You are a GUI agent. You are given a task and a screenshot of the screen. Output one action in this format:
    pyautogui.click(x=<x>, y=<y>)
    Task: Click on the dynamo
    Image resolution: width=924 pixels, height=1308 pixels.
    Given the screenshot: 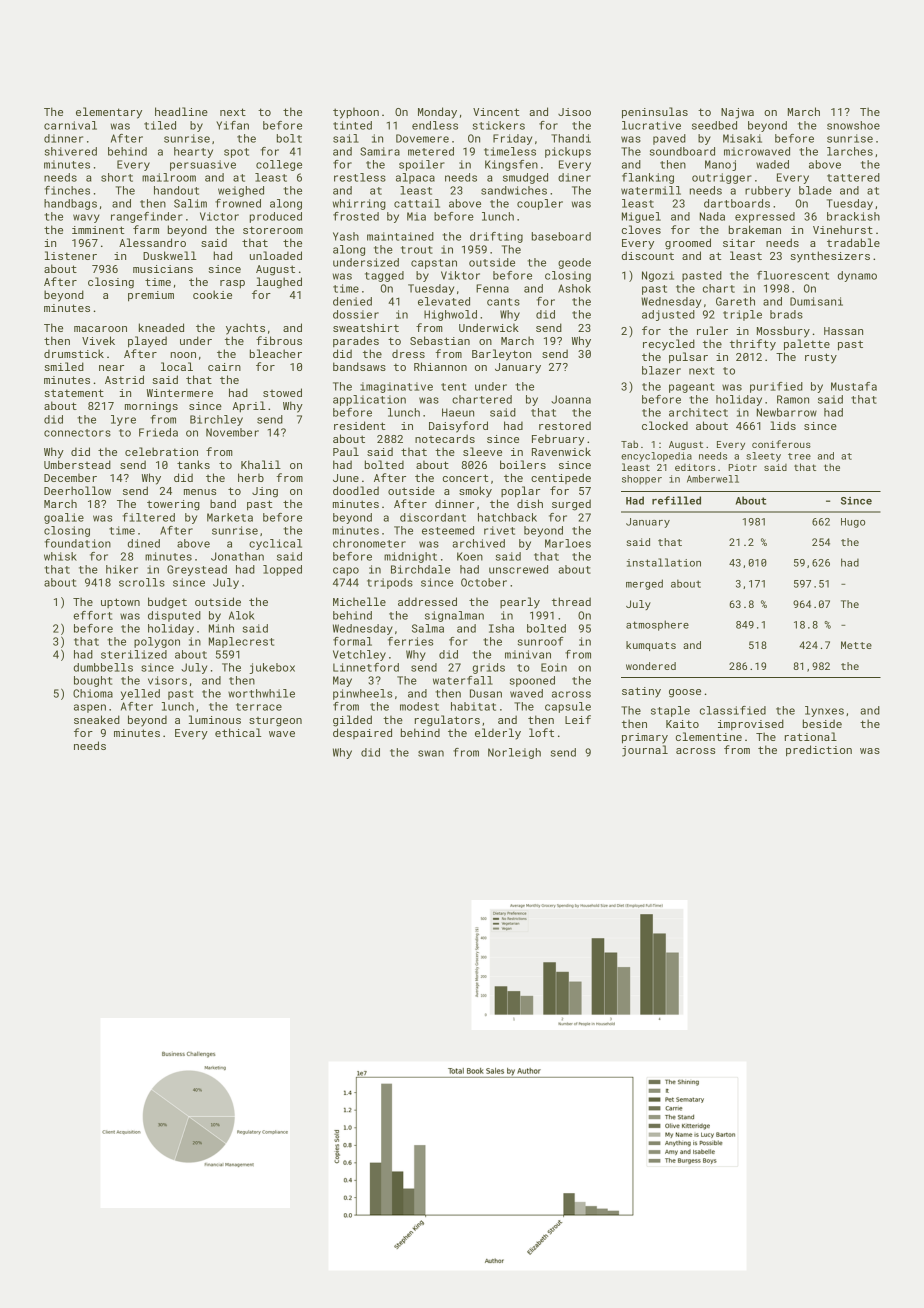 What is the action you would take?
    pyautogui.click(x=857, y=276)
